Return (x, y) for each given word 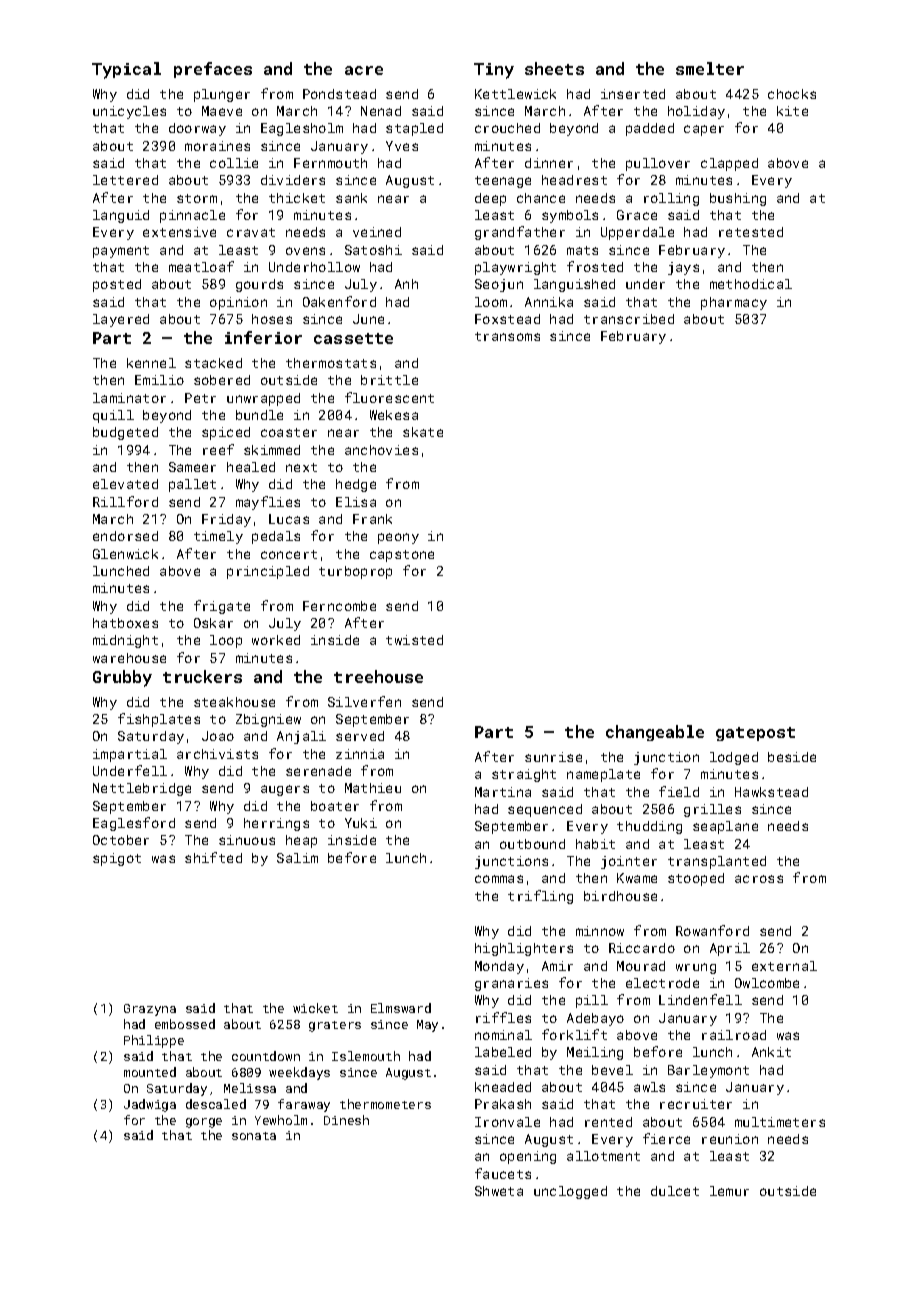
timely (218, 537)
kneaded (503, 1087)
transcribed (629, 319)
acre (364, 70)
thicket (297, 198)
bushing (738, 199)
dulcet (675, 1191)
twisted (414, 640)
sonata (254, 1136)
